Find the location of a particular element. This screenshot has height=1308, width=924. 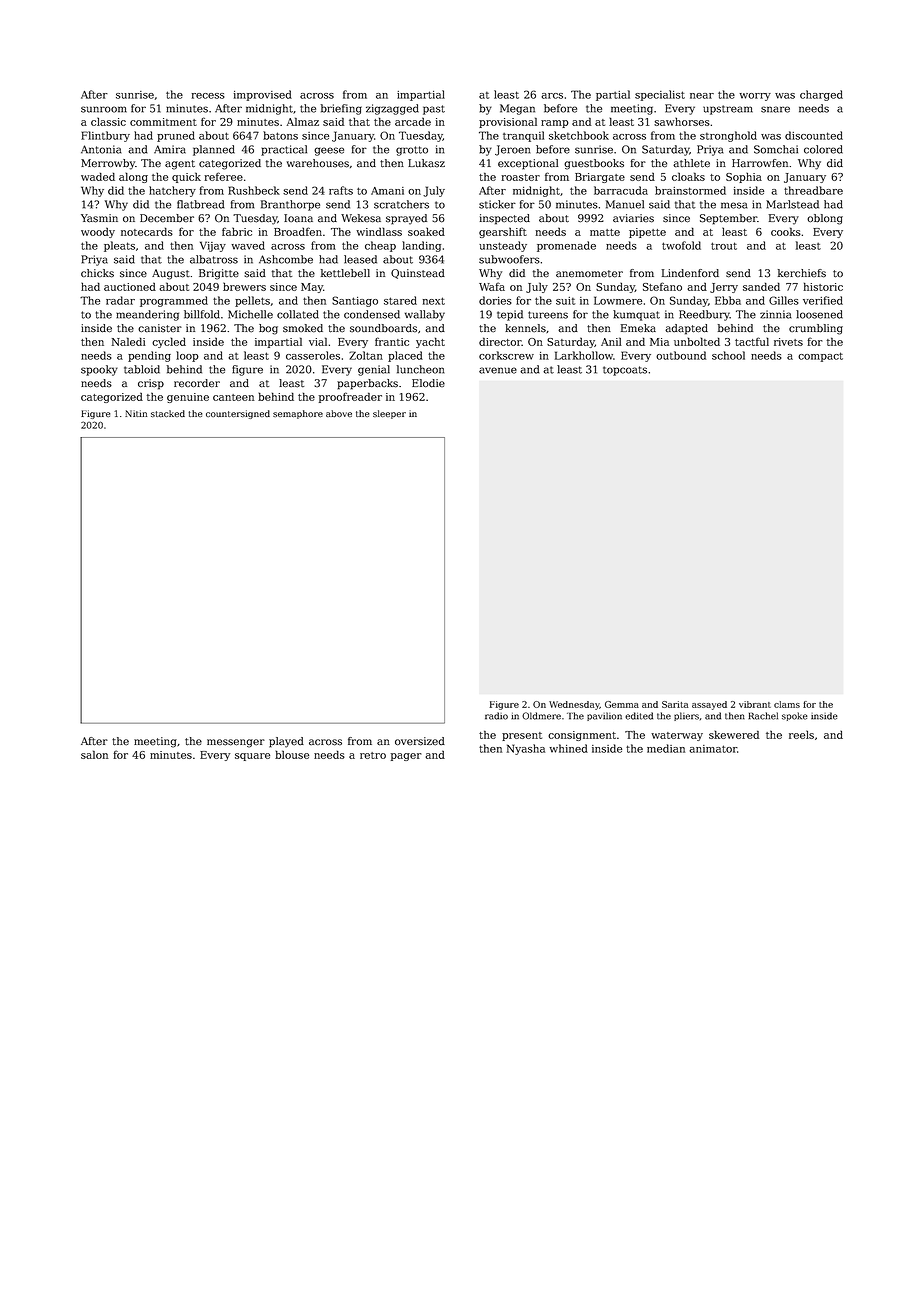

messenger is located at coordinates (236, 743).
